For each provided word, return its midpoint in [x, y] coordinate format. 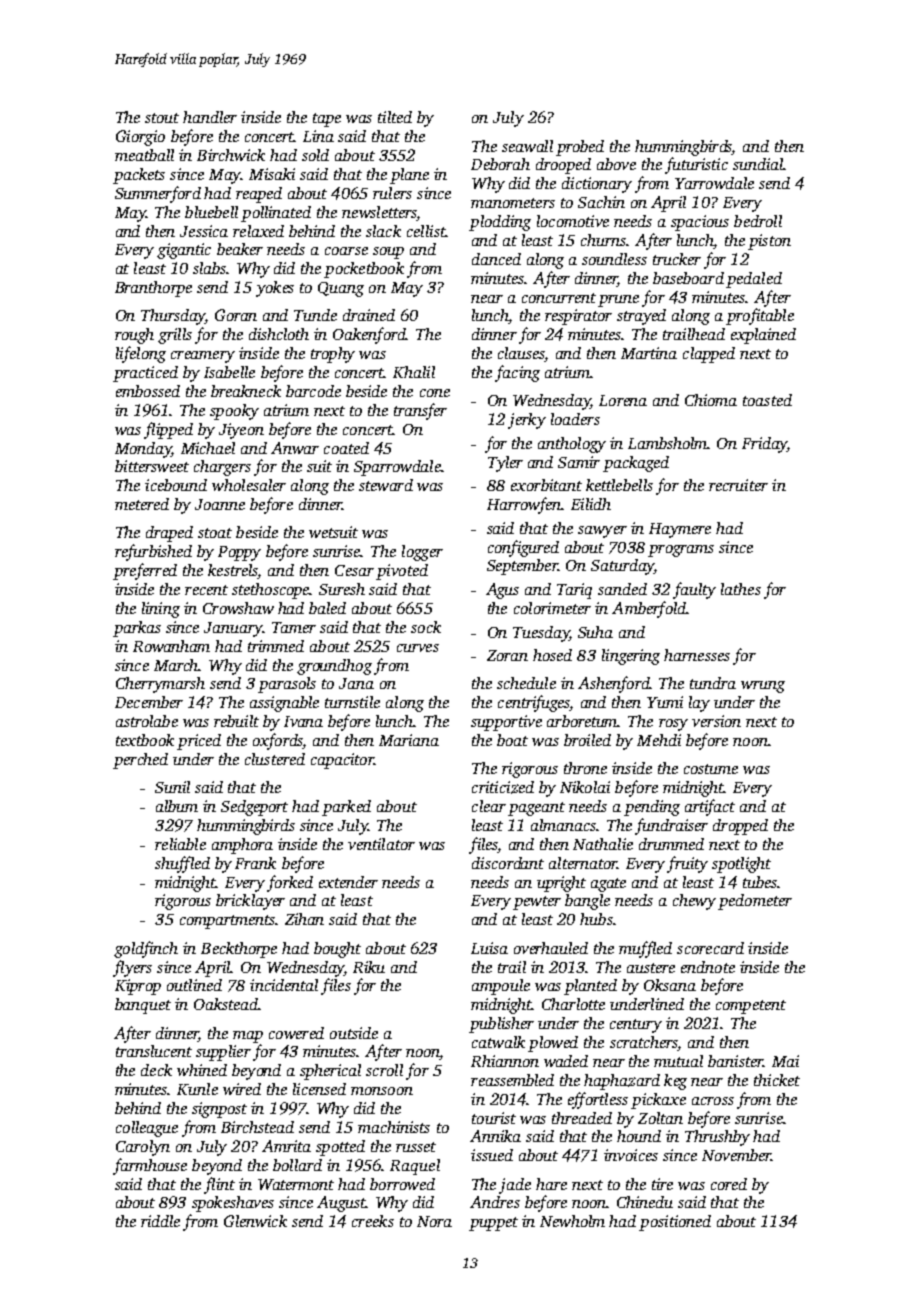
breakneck [246, 391]
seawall [527, 146]
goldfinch [146, 949]
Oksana [670, 985]
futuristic [696, 165]
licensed [319, 1089]
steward [386, 485]
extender [348, 882]
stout [162, 118]
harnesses [697, 655]
